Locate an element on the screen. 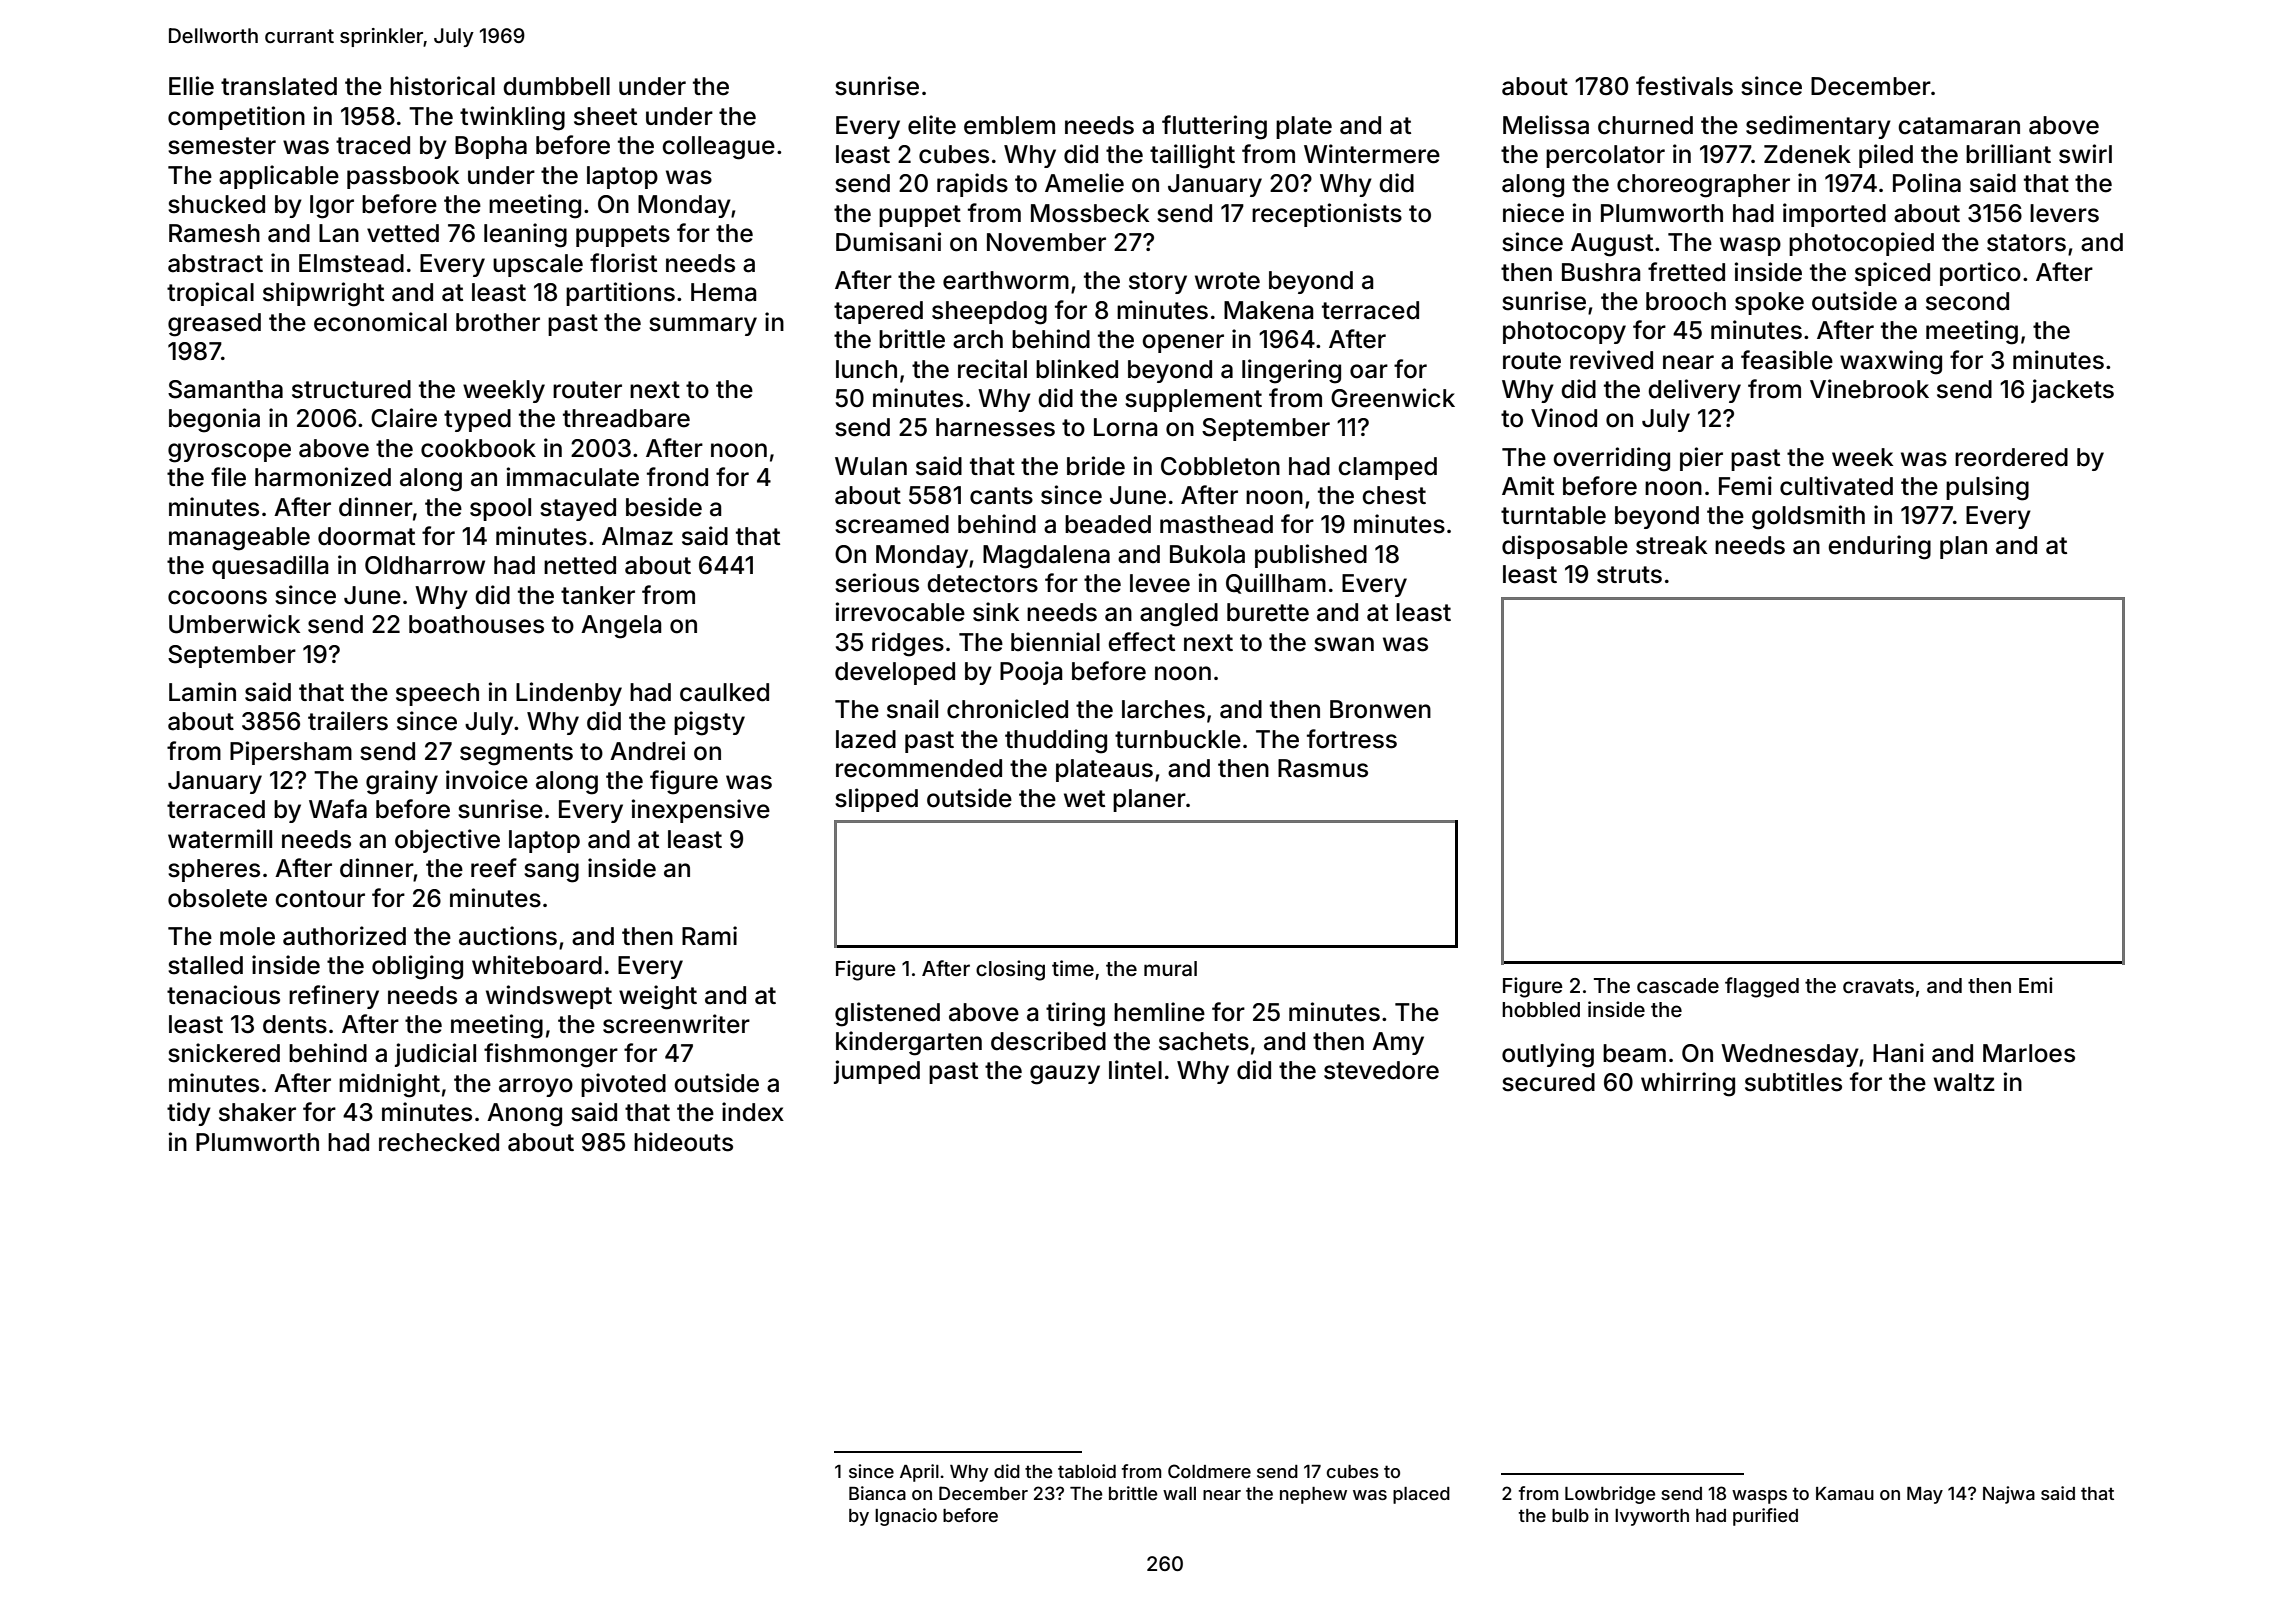  Najwa is located at coordinates (2009, 1495).
